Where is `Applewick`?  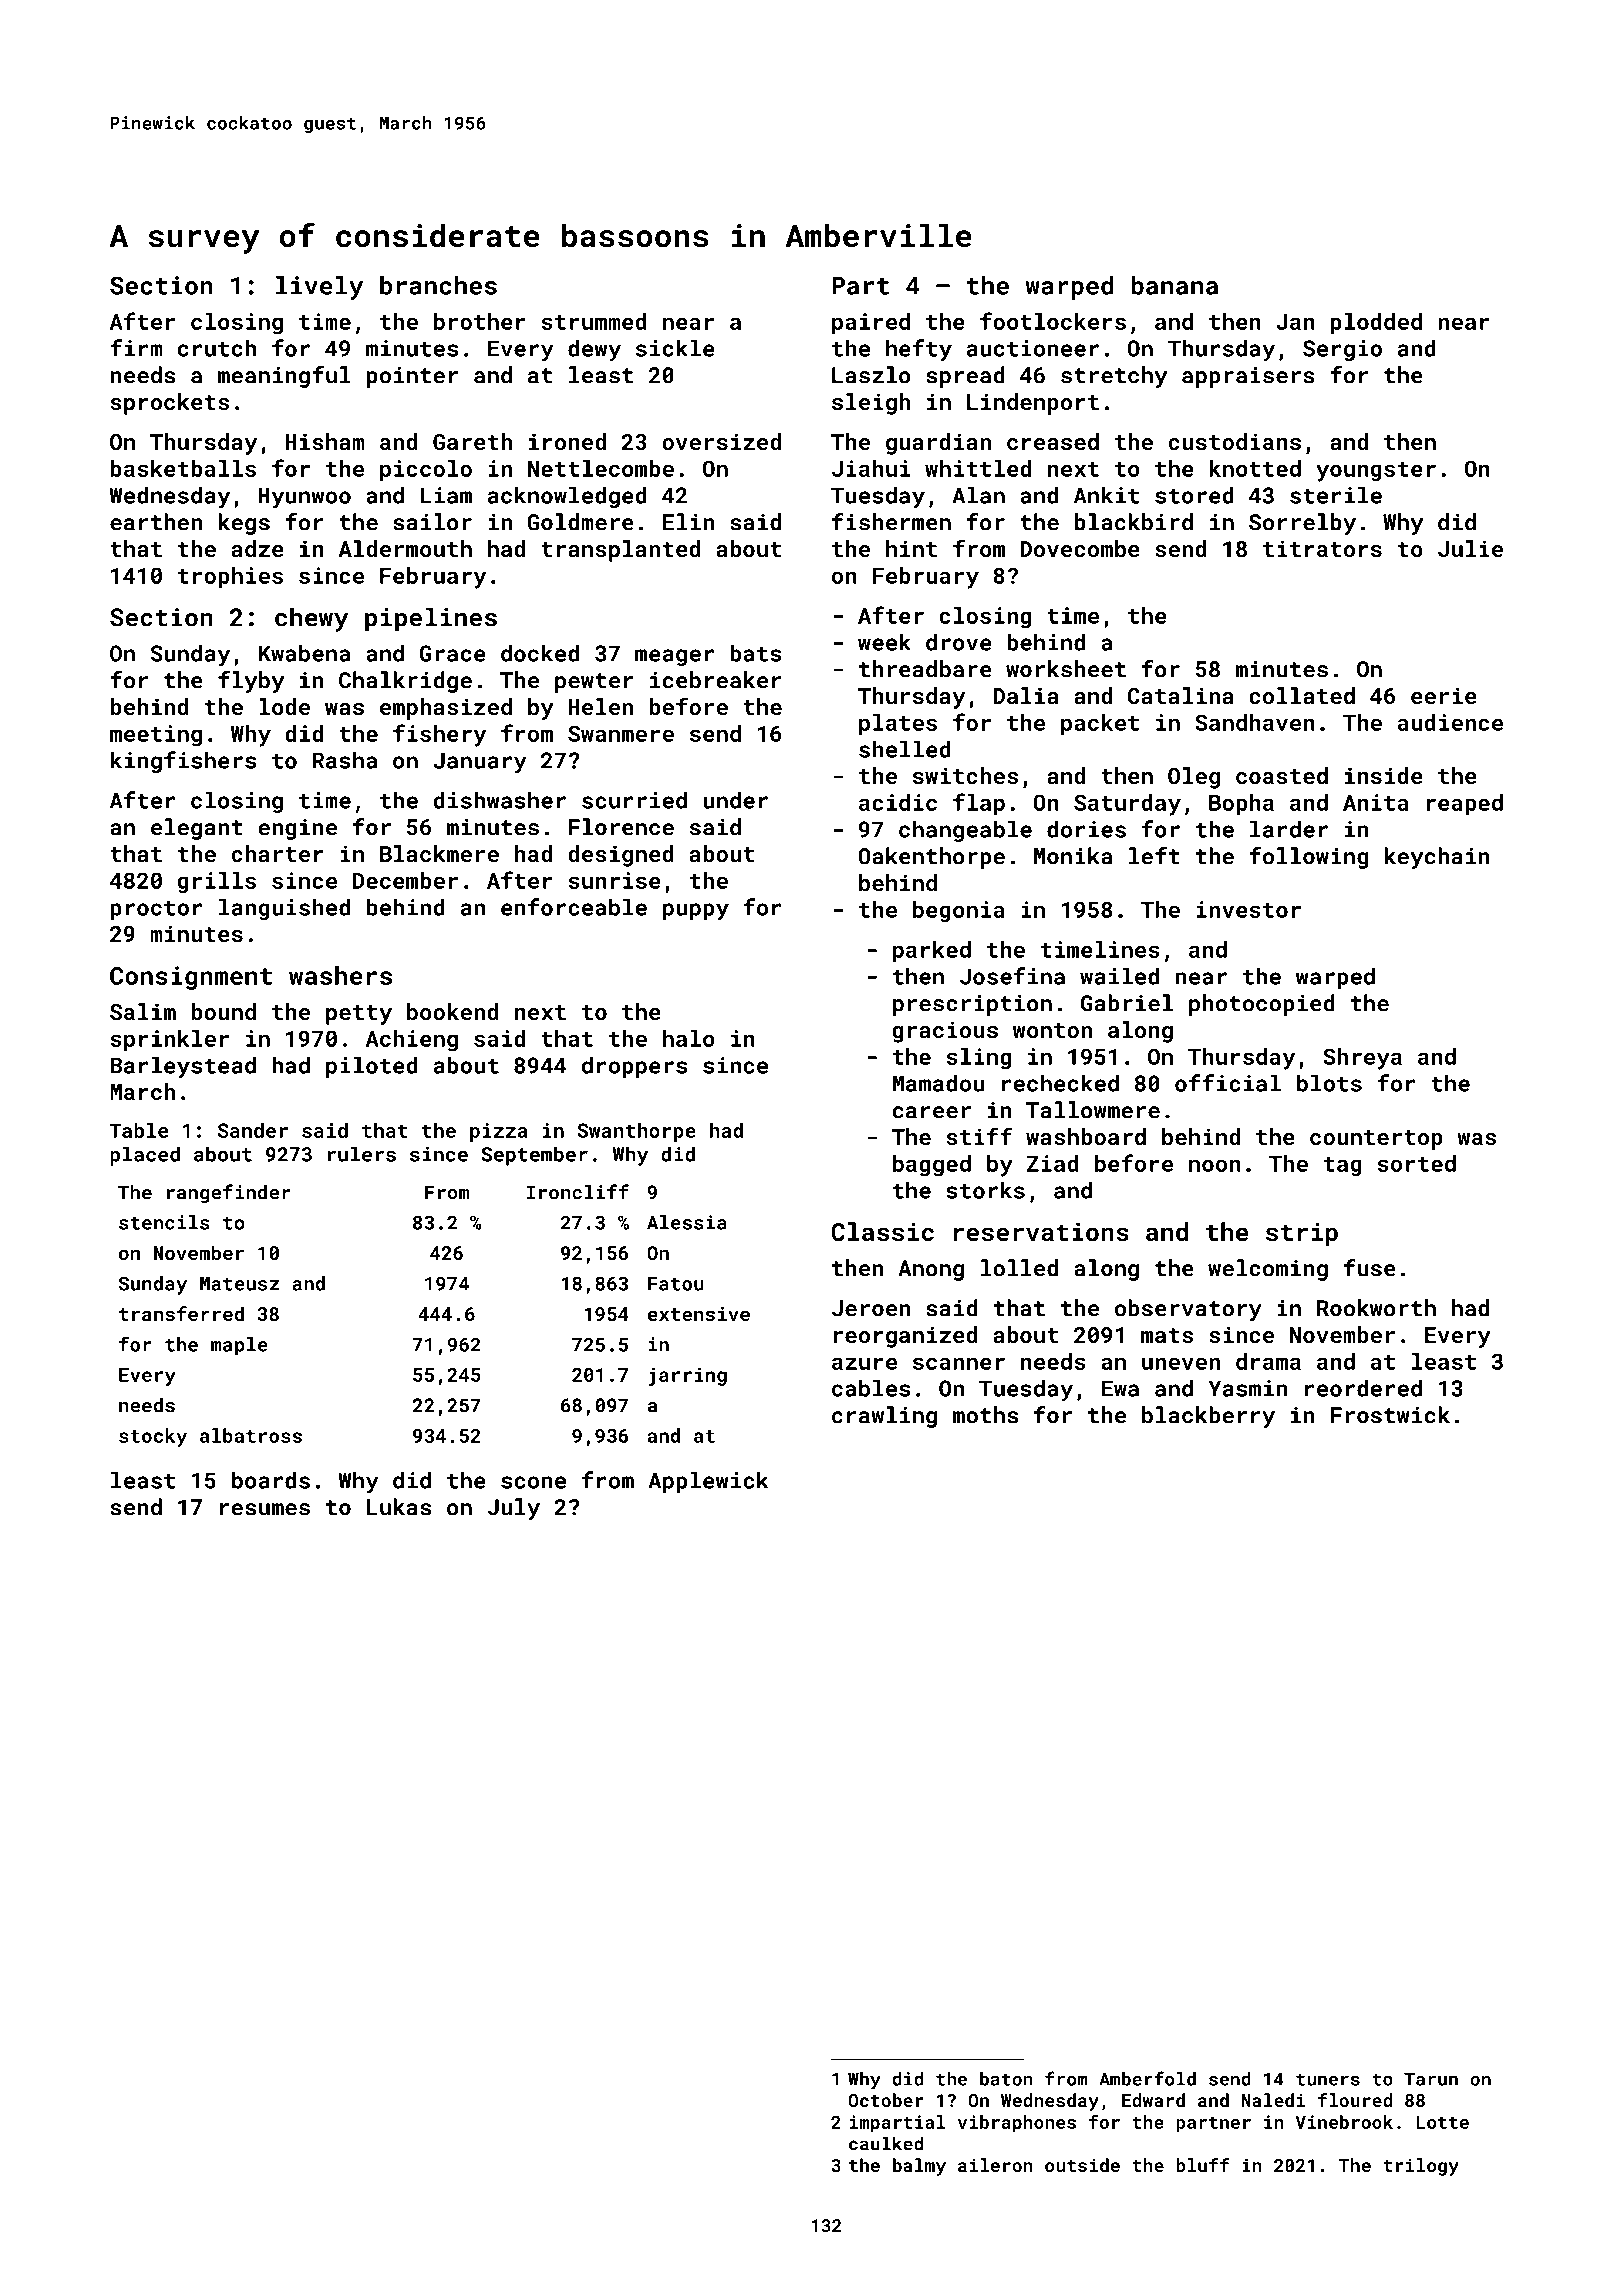
Applewick is located at coordinates (708, 1482).
